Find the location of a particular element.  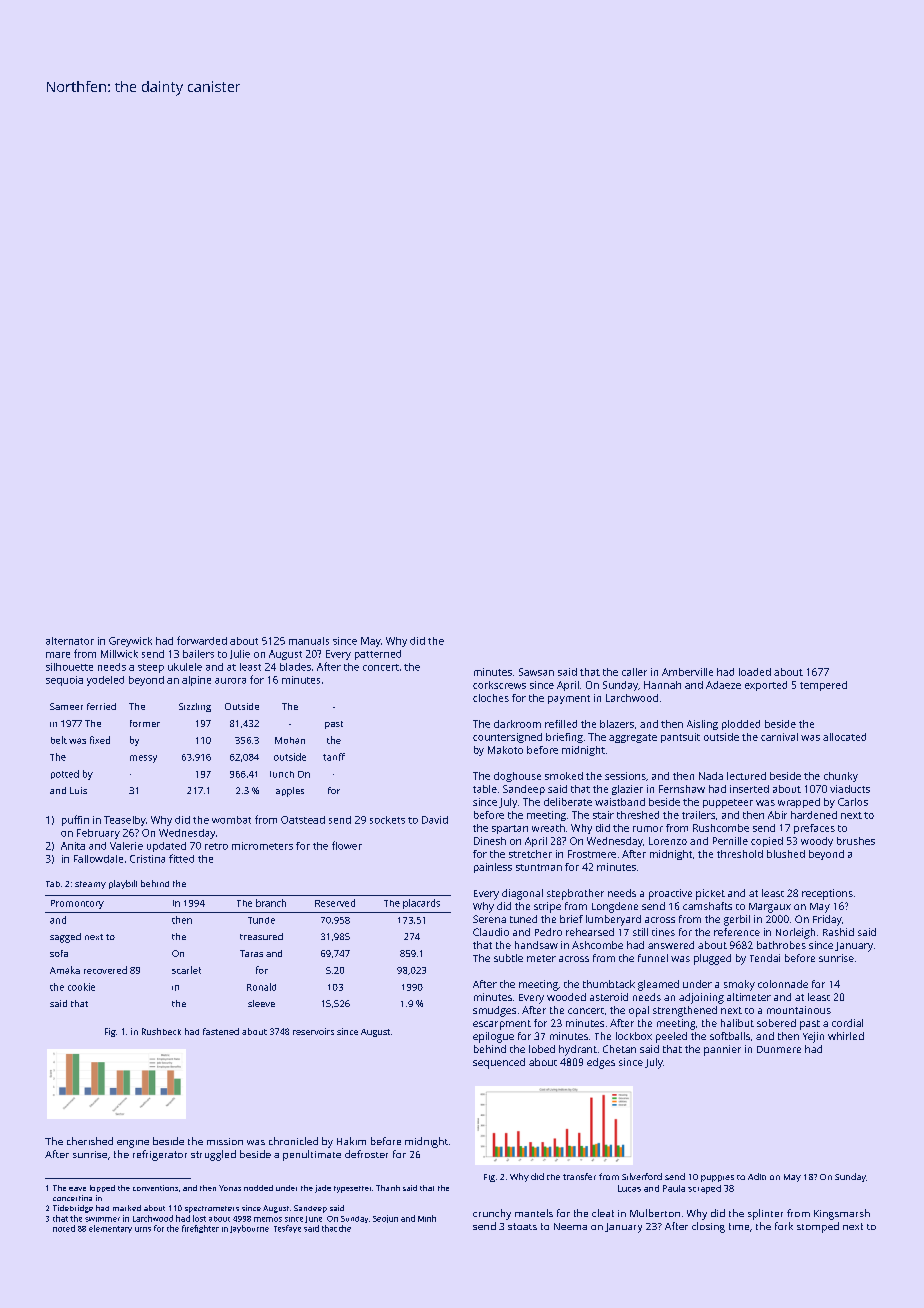

recovered is located at coordinates (105, 970).
